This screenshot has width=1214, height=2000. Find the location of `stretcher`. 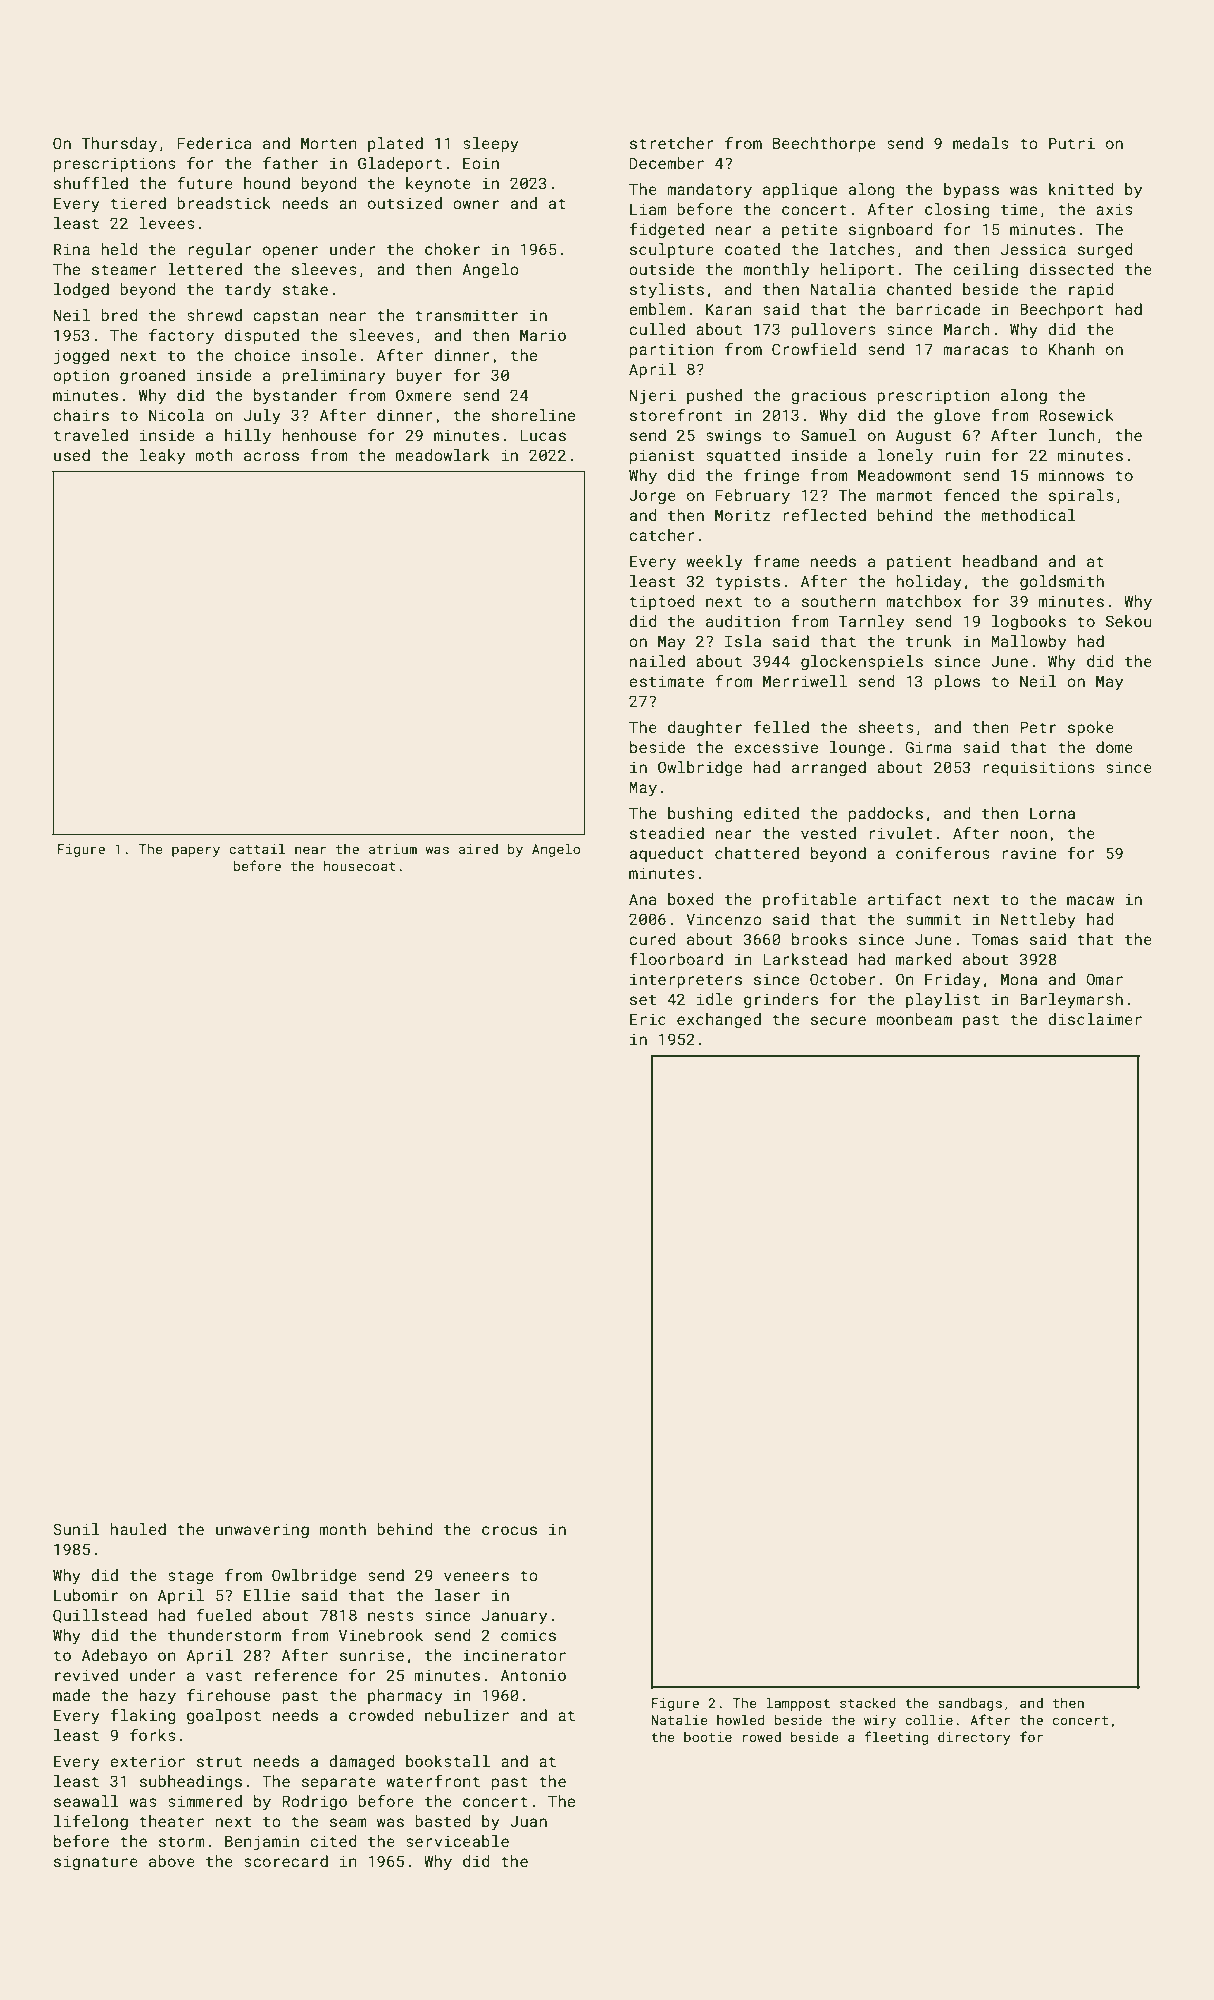

stretcher is located at coordinates (672, 143).
